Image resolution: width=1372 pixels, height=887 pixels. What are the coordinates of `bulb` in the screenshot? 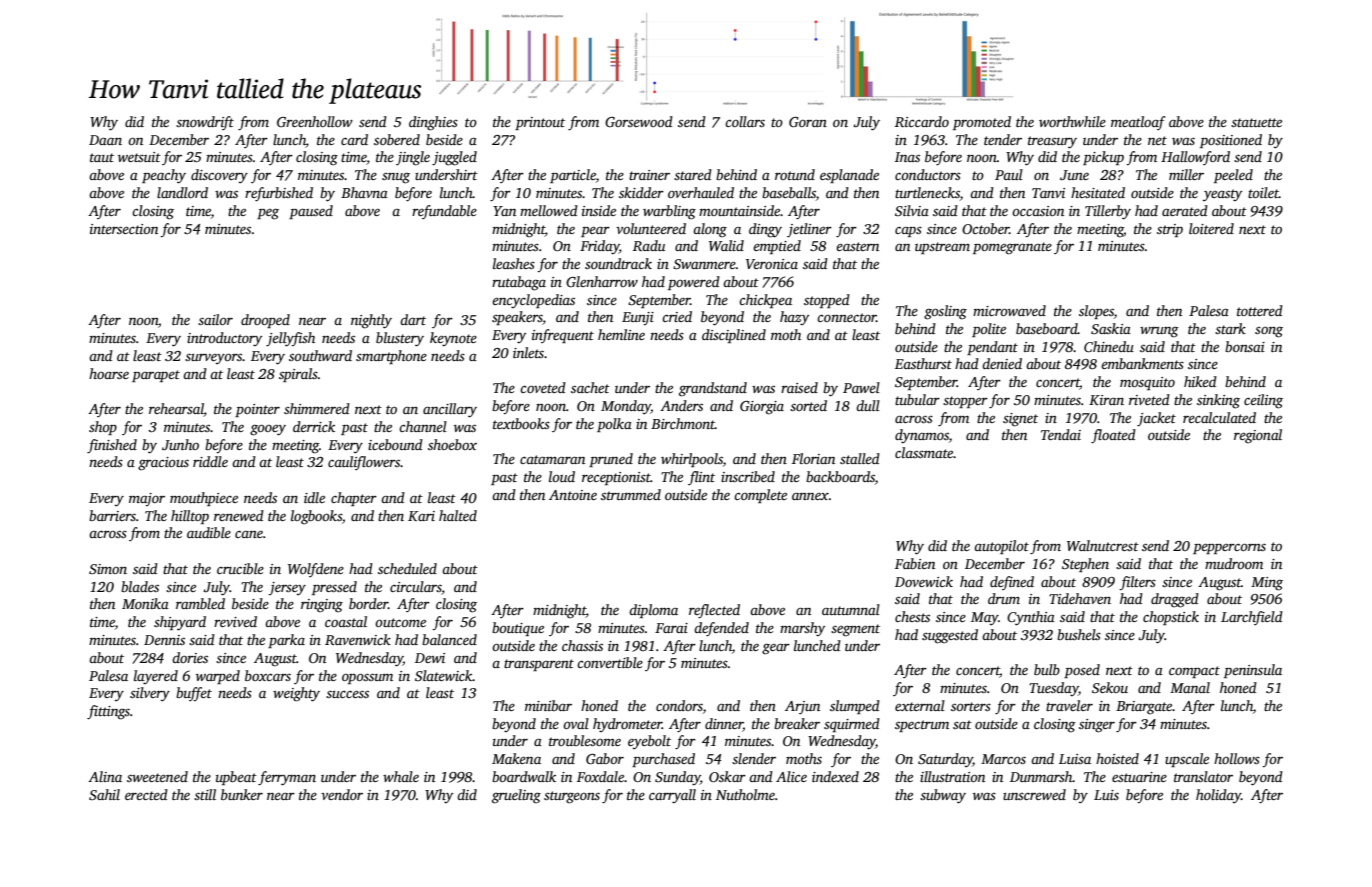 It's located at (1047, 669).
